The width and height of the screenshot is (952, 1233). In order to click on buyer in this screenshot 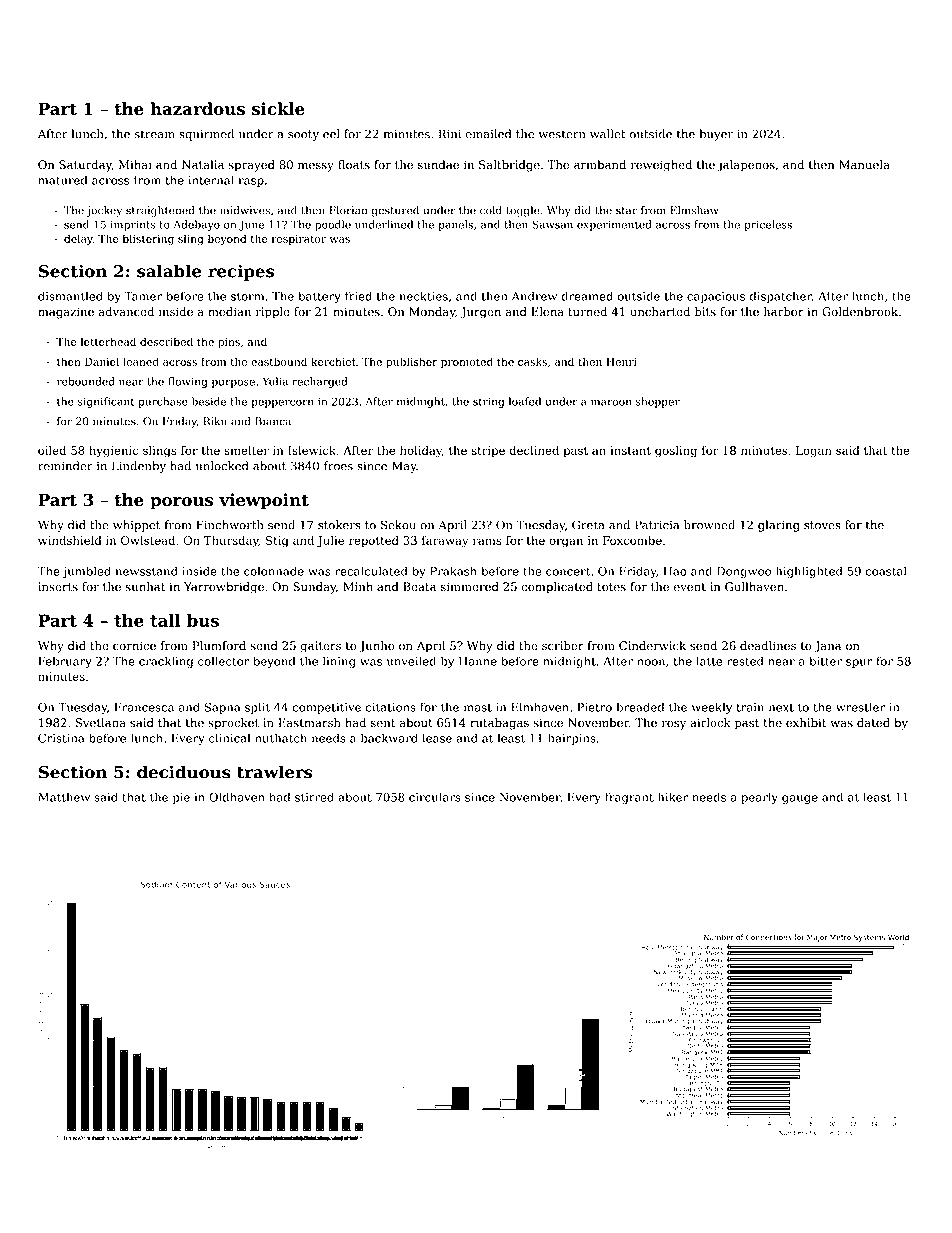, I will do `click(716, 135)`.
